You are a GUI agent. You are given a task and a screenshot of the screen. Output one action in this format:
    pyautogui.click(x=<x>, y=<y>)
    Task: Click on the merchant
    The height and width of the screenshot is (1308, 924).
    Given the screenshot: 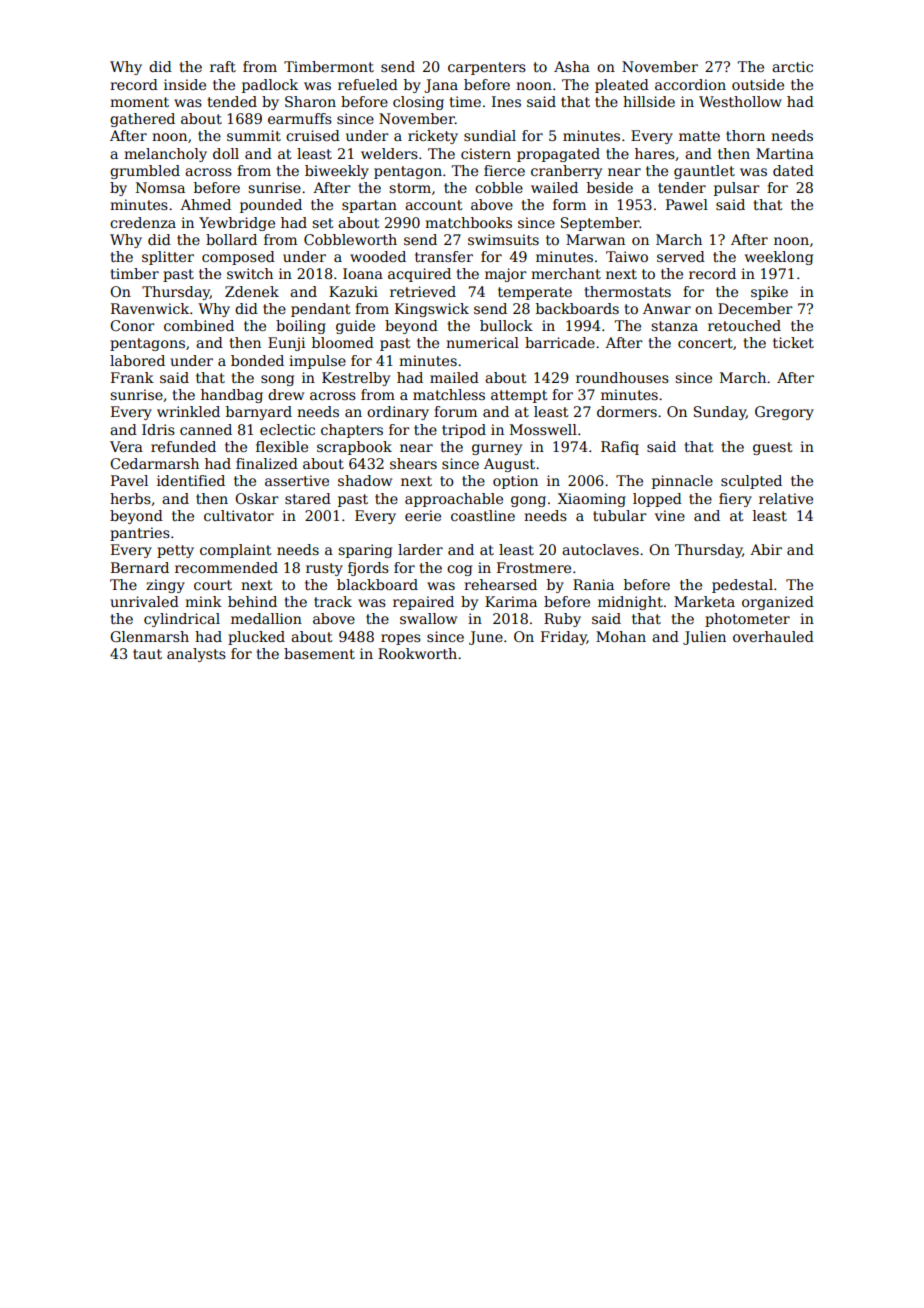 What is the action you would take?
    pyautogui.click(x=566, y=273)
